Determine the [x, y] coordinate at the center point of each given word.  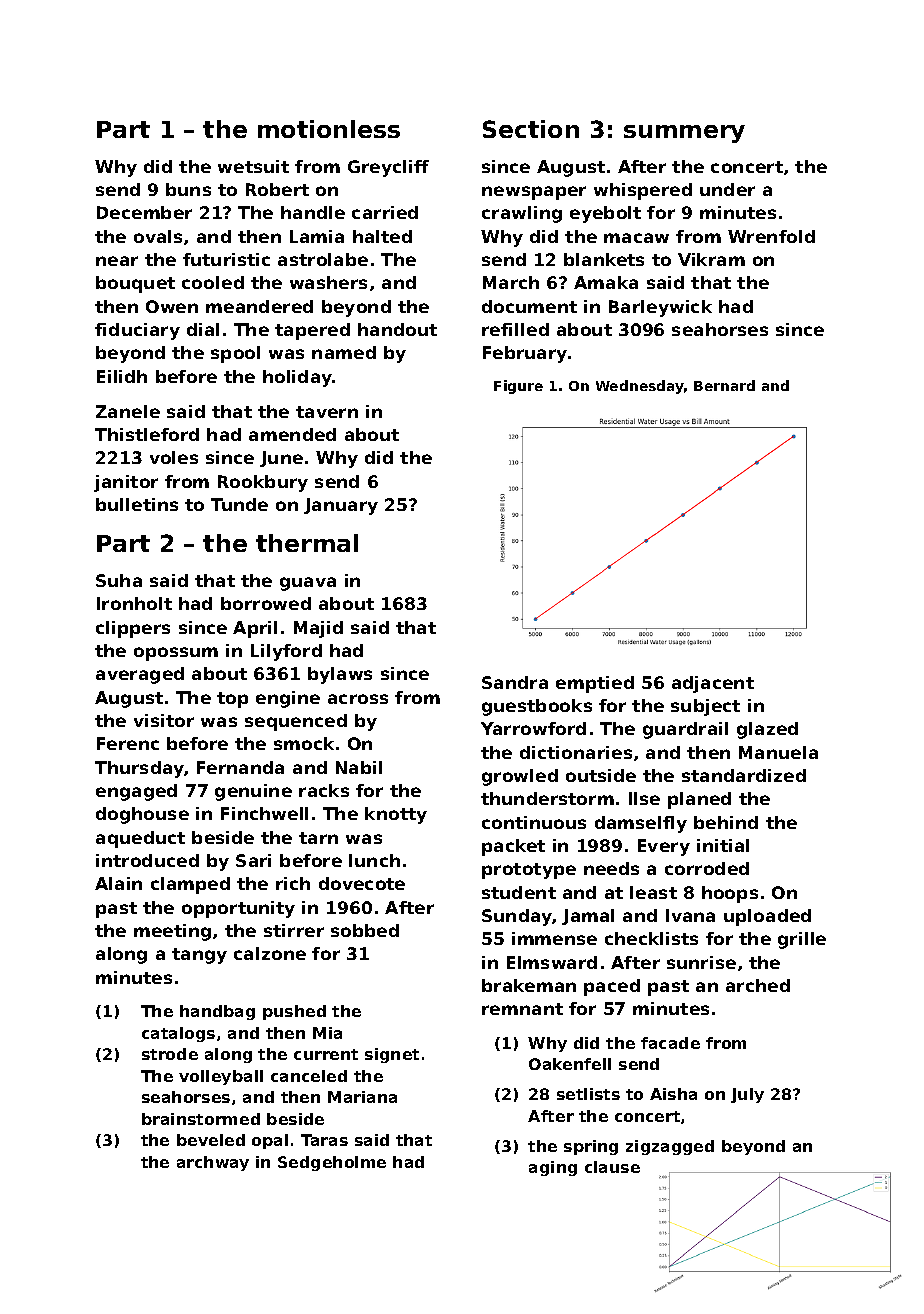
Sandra [515, 682]
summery [684, 134]
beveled [211, 1140]
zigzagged [670, 1147]
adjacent [713, 684]
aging [553, 1168]
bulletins [137, 504]
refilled [515, 329]
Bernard [724, 385]
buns [188, 189]
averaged [140, 675]
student [519, 892]
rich [293, 883]
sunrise [701, 962]
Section [531, 129]
